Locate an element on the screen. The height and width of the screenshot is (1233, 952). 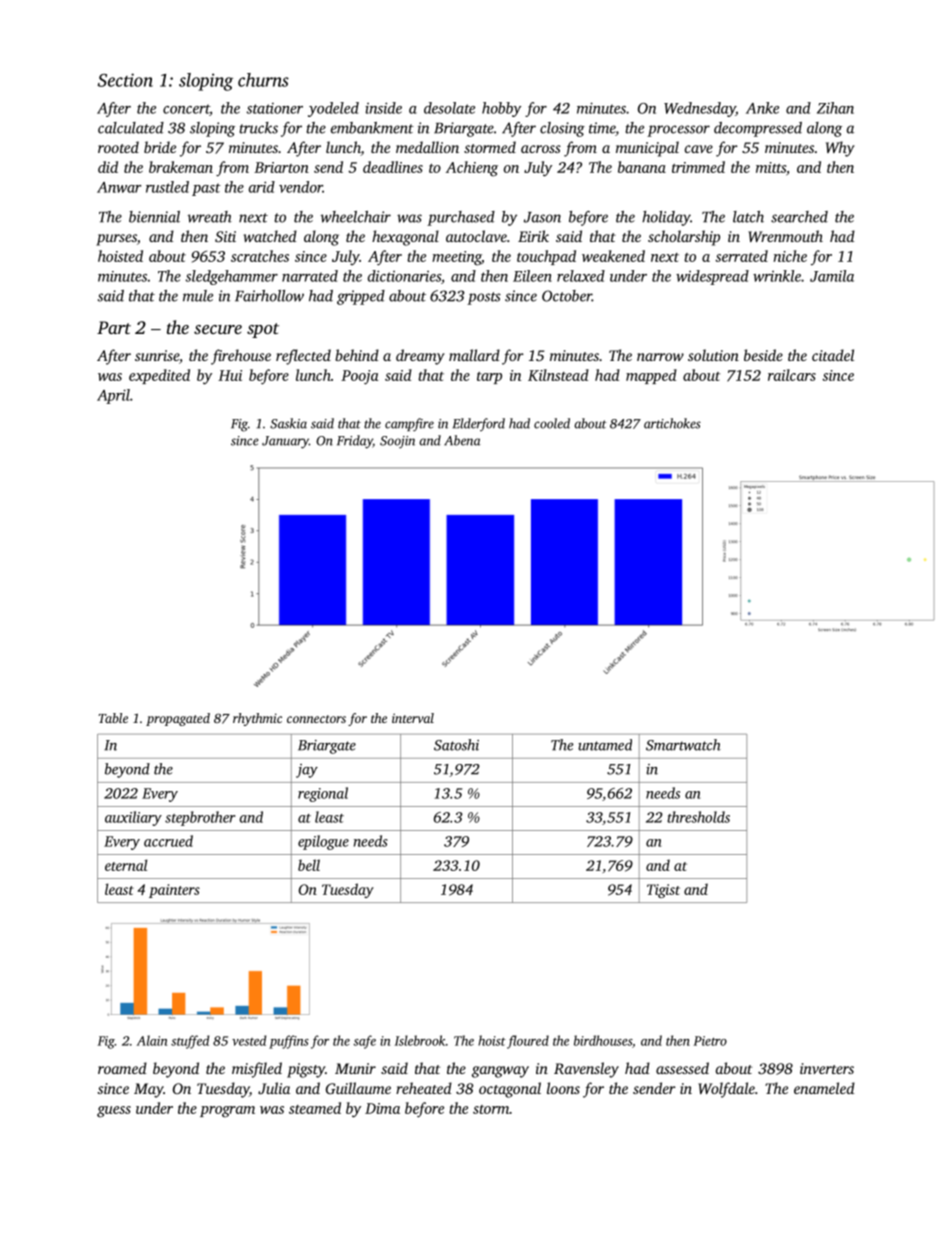
thresholds is located at coordinates (698, 817).
